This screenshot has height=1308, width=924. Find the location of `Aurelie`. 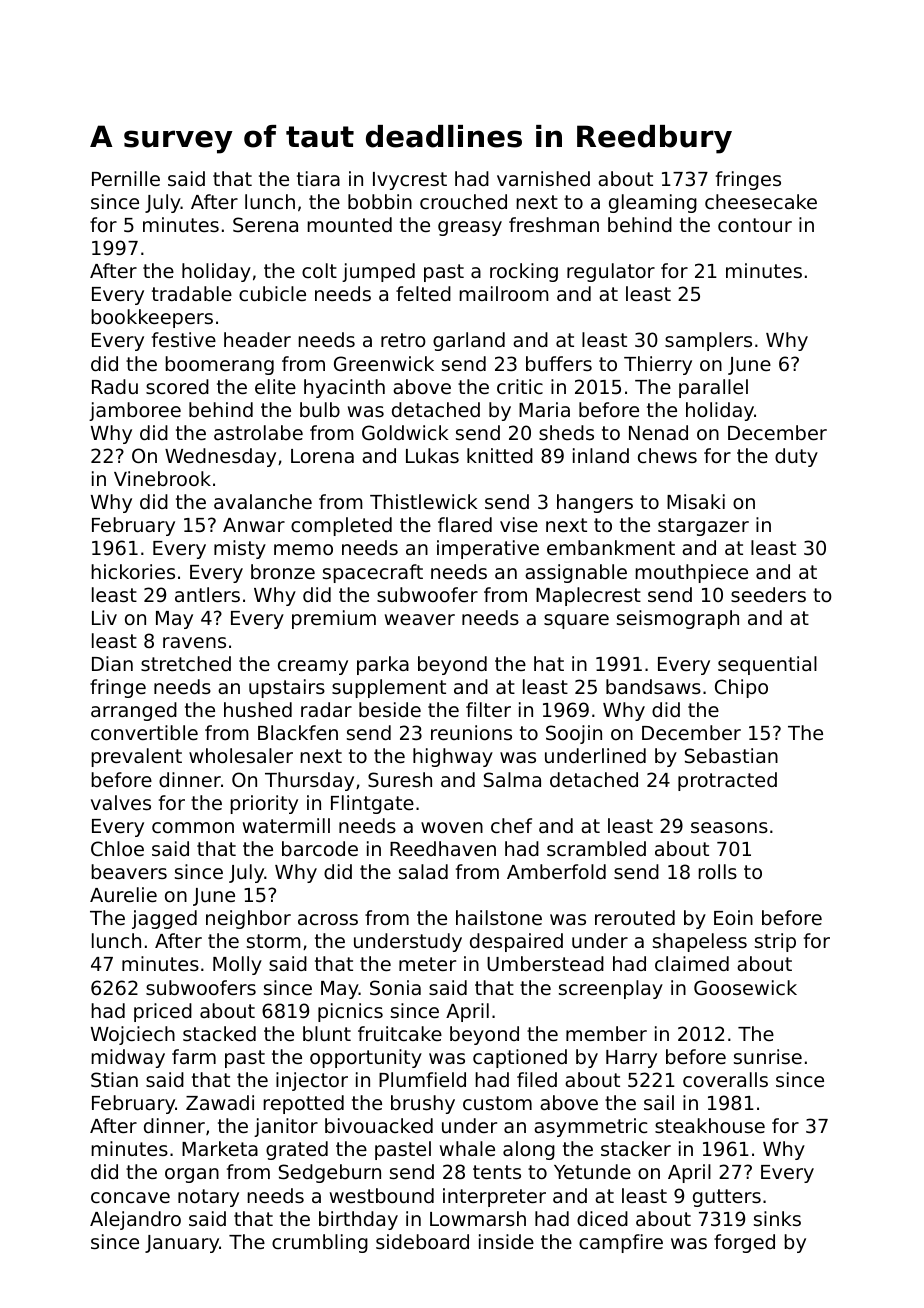

Aurelie is located at coordinates (123, 894).
